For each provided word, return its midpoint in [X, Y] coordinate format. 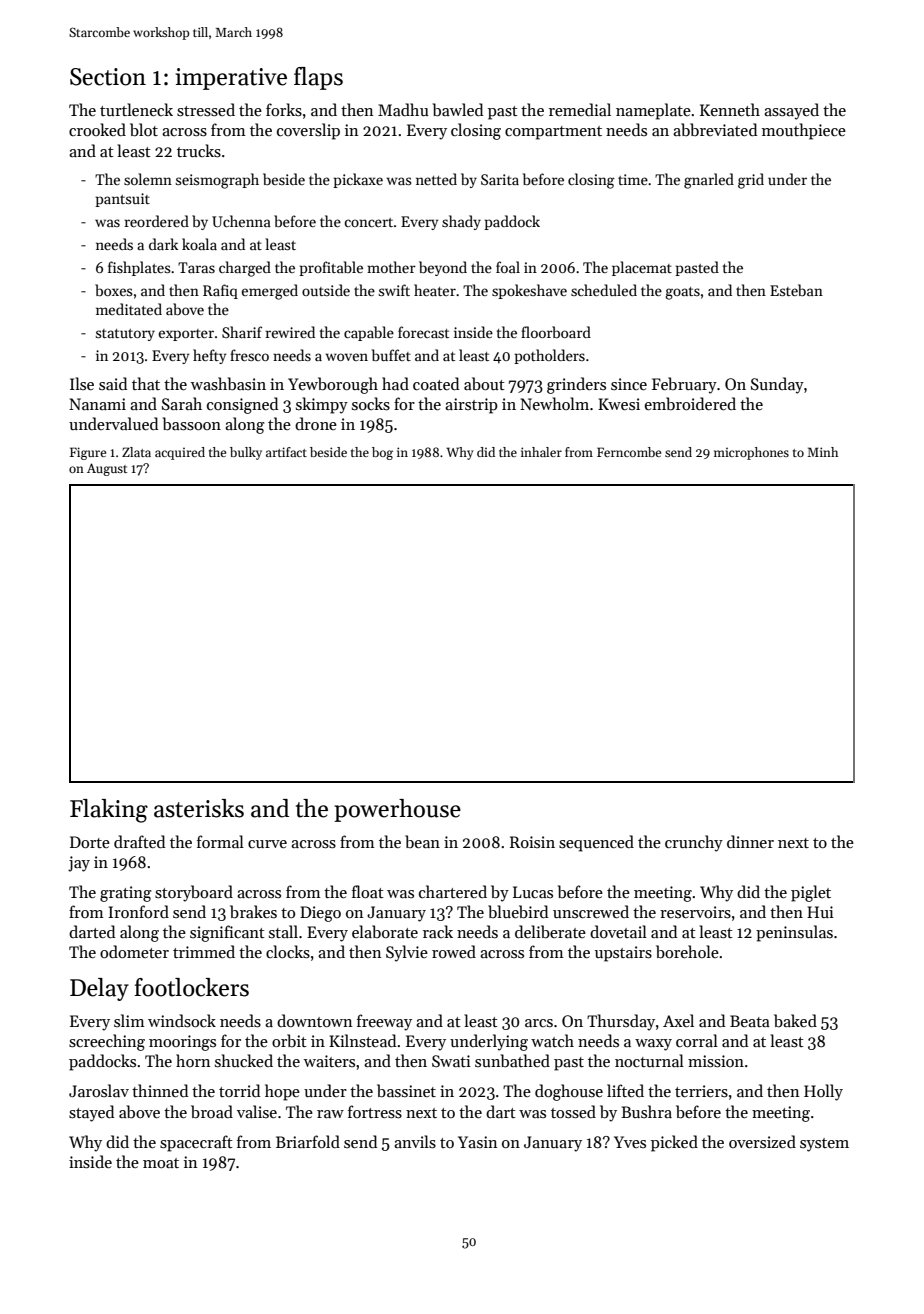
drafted [139, 841]
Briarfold [308, 1141]
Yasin [478, 1142]
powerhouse [397, 810]
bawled [458, 110]
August [107, 469]
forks [284, 110]
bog [382, 453]
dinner [750, 841]
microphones [751, 453]
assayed [791, 111]
